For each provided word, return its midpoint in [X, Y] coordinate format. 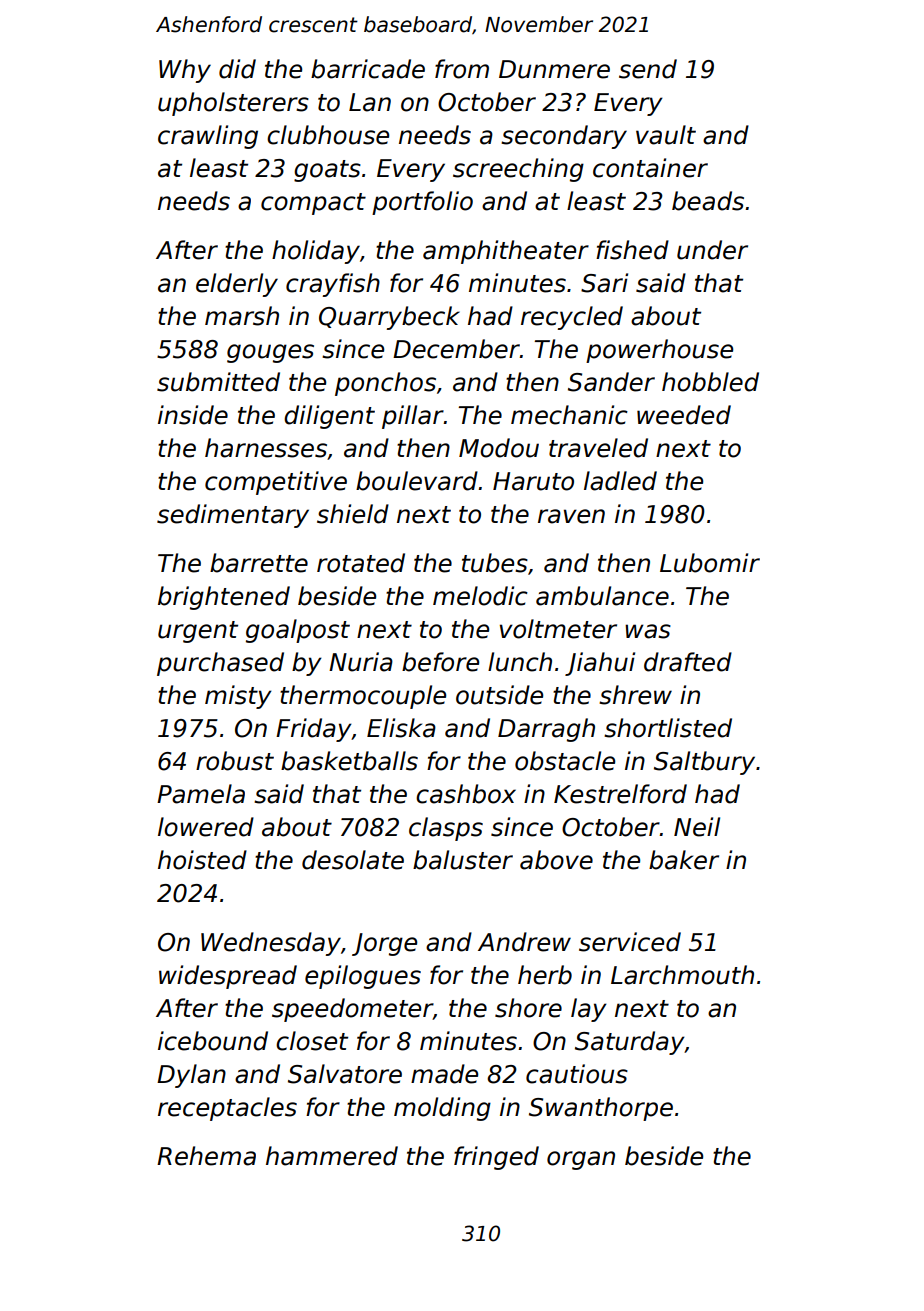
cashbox [466, 794]
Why [185, 71]
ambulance [602, 596]
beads [708, 201]
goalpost [298, 631]
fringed [496, 1158]
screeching [518, 170]
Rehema [206, 1156]
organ [581, 1160]
